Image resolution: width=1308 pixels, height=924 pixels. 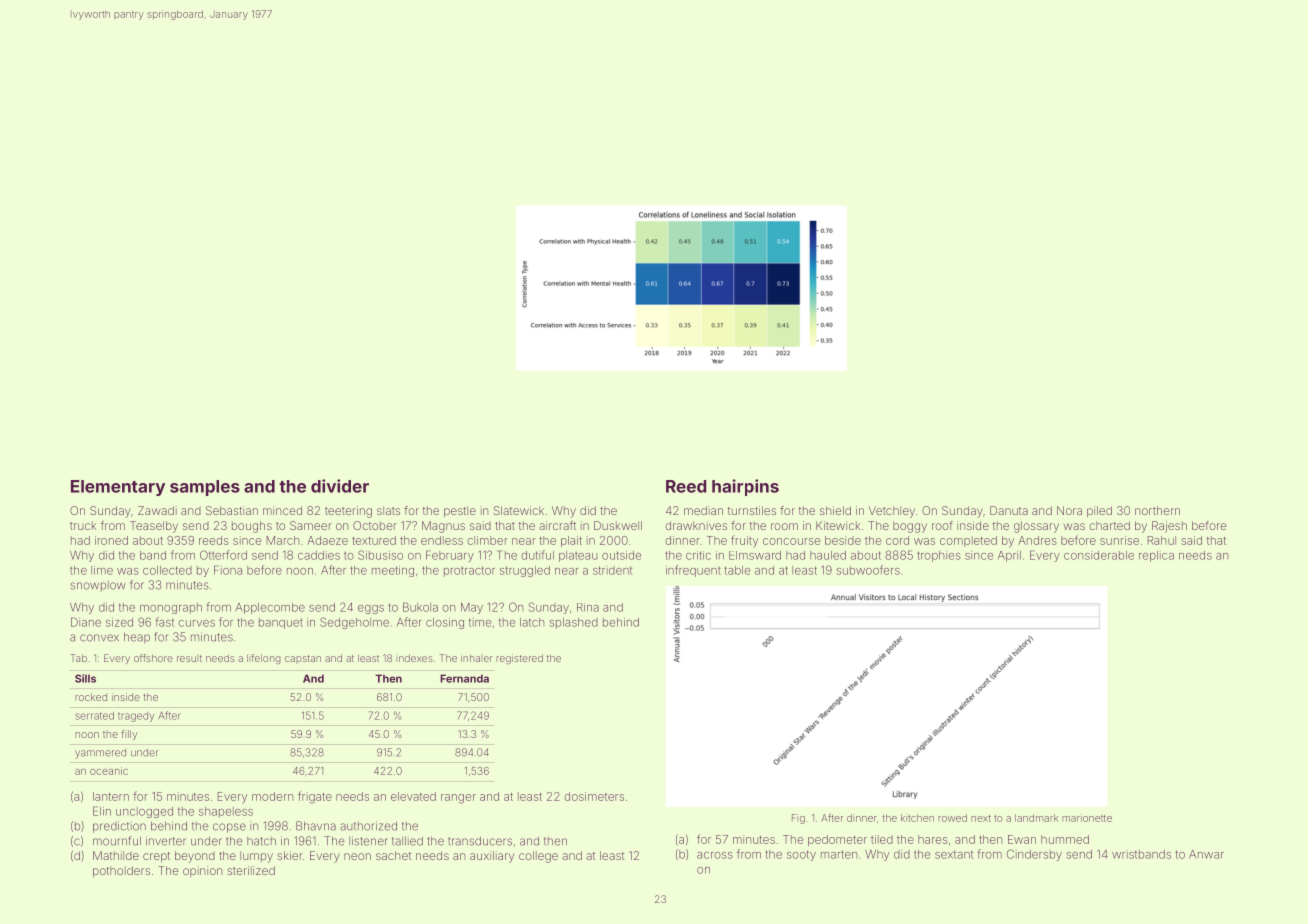 What do you see at coordinates (1156, 556) in the screenshot?
I see `replica` at bounding box center [1156, 556].
